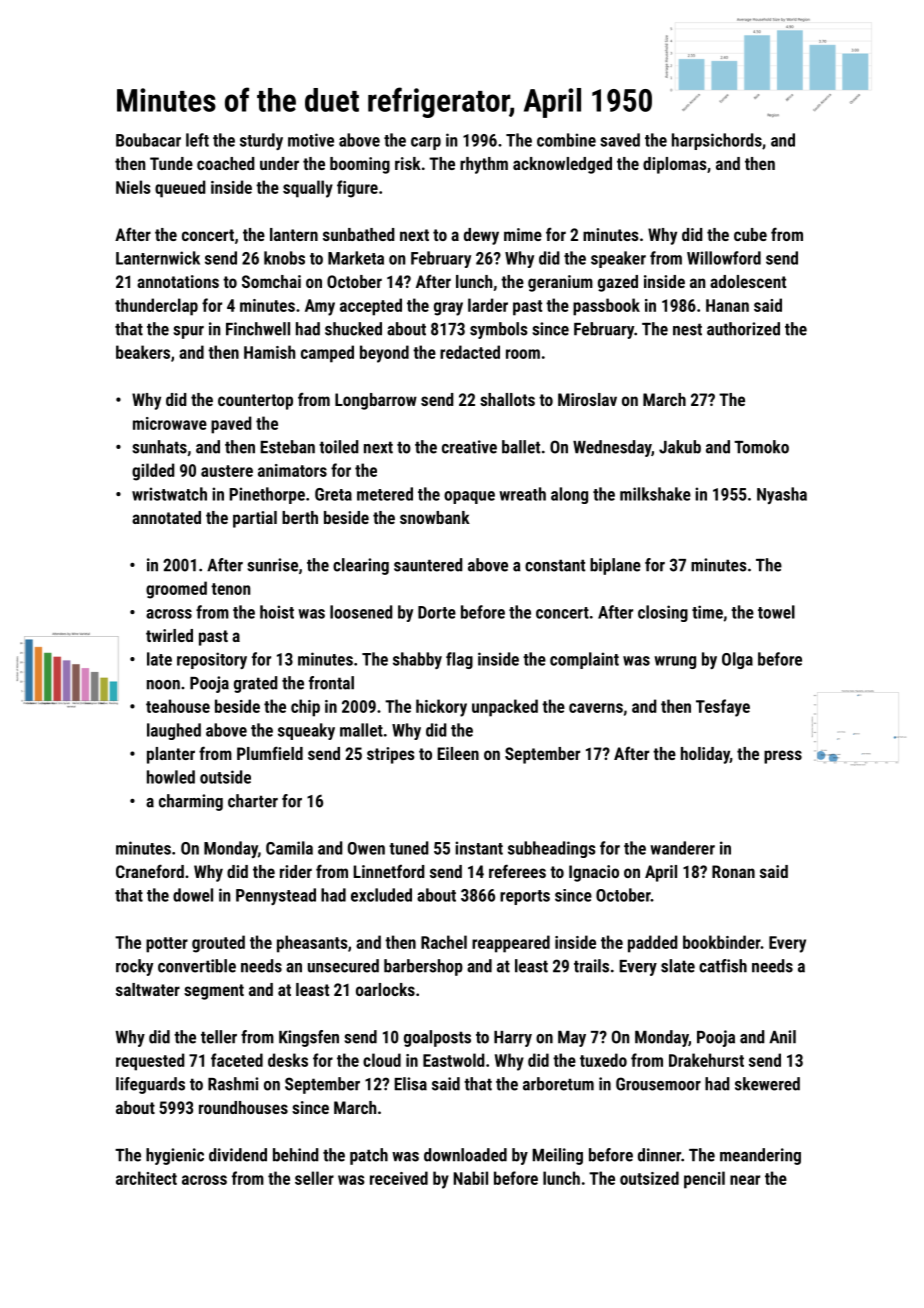  Describe the element at coordinates (409, 848) in the document. I see `tuned` at that location.
